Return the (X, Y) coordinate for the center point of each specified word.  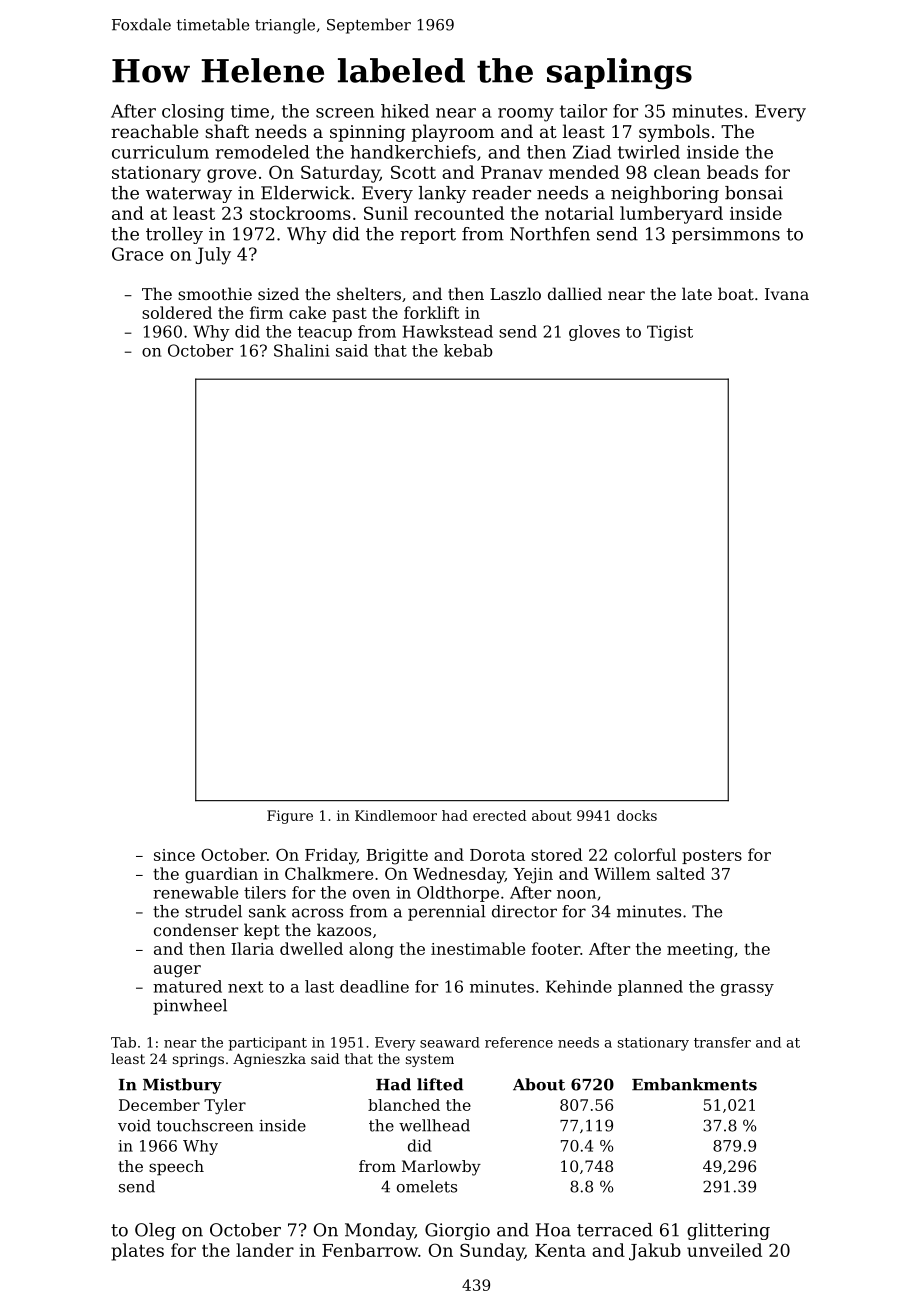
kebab (468, 350)
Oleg (155, 1231)
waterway (189, 195)
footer (556, 948)
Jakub (655, 1252)
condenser (196, 929)
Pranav (512, 172)
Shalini (302, 350)
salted (681, 873)
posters (712, 856)
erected (500, 815)
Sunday (492, 1252)
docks (637, 815)
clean (677, 172)
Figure (290, 817)
